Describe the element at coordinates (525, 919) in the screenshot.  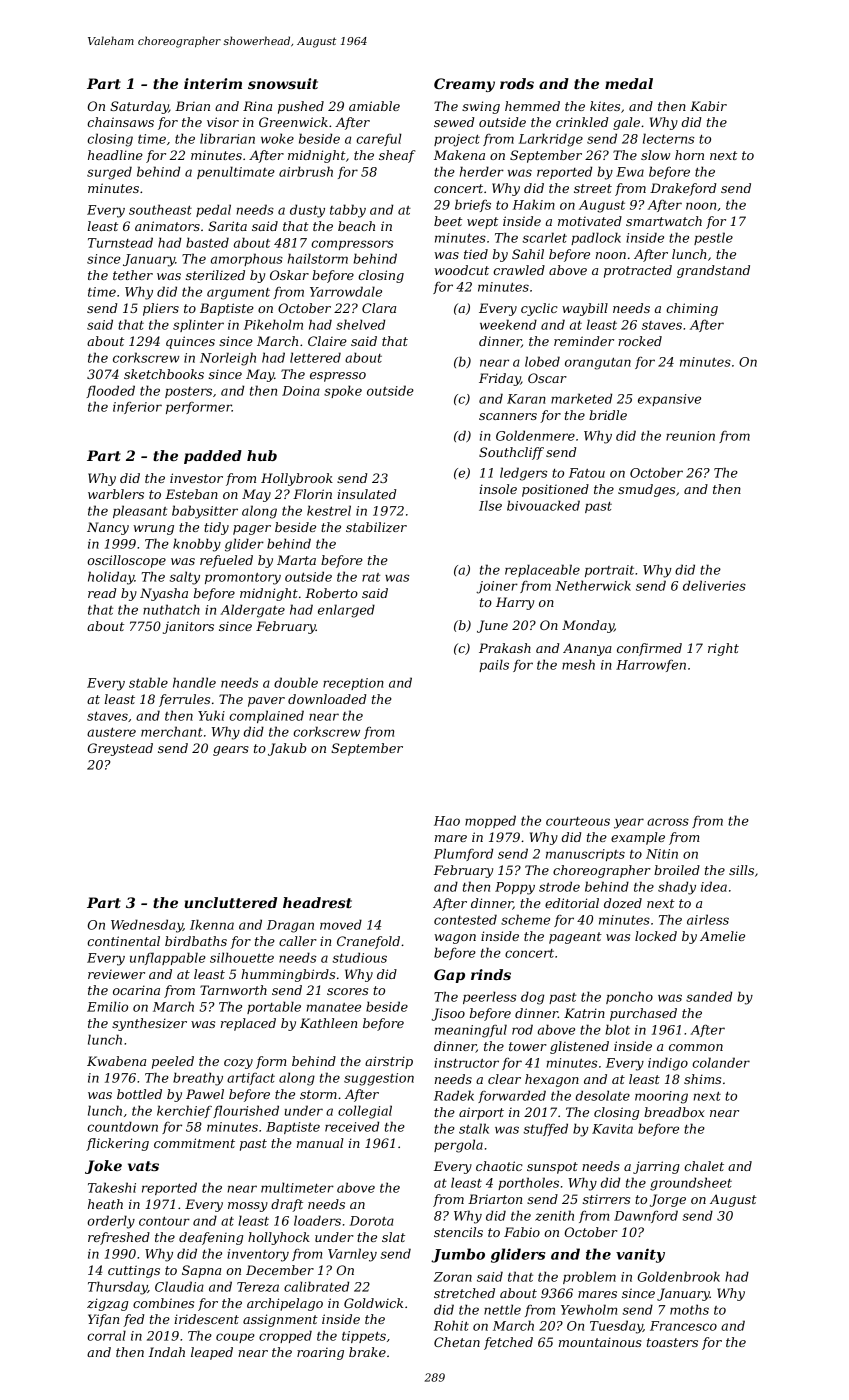
I see `scheme` at that location.
